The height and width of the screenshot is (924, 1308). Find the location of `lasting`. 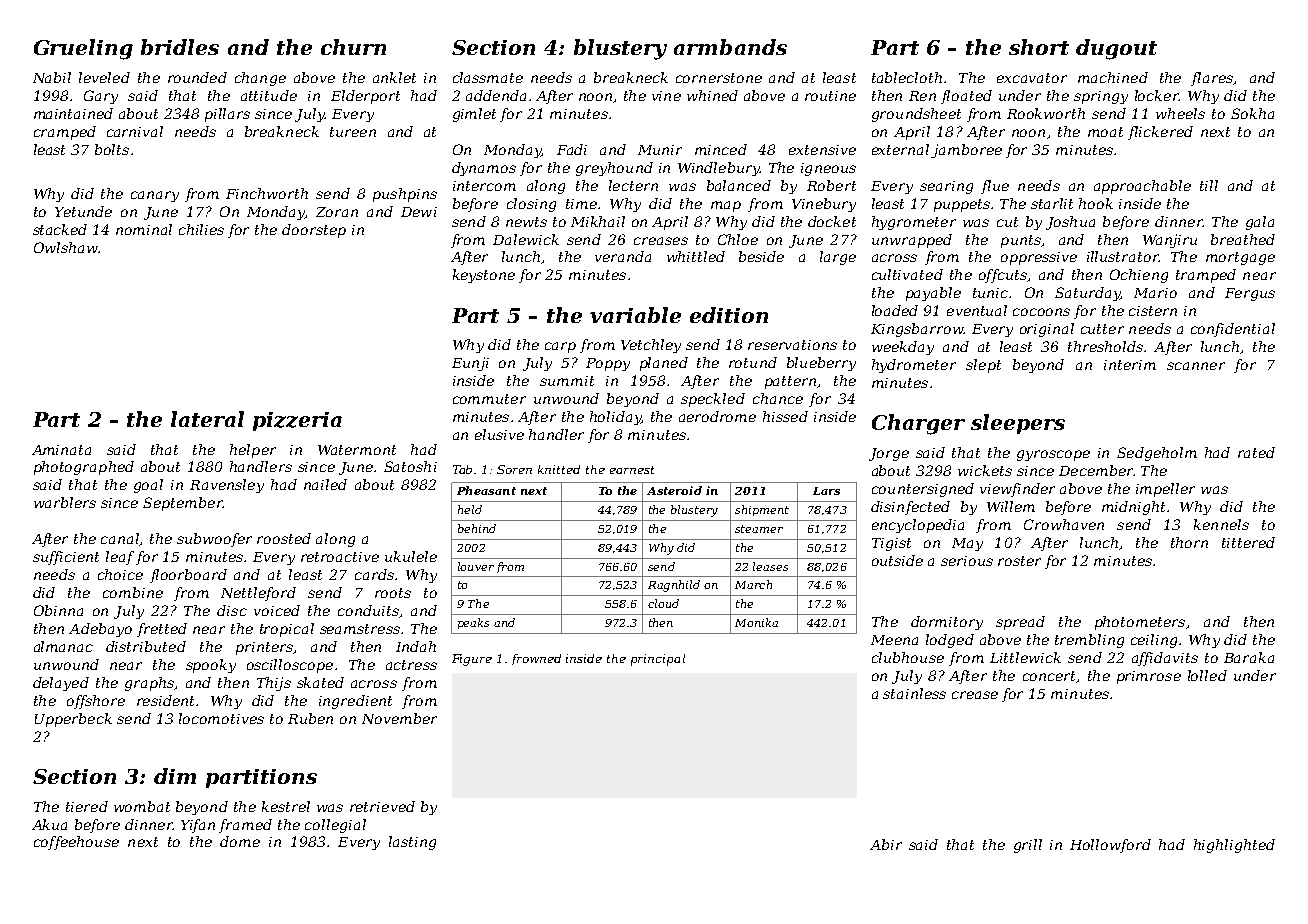

lasting is located at coordinates (412, 843).
